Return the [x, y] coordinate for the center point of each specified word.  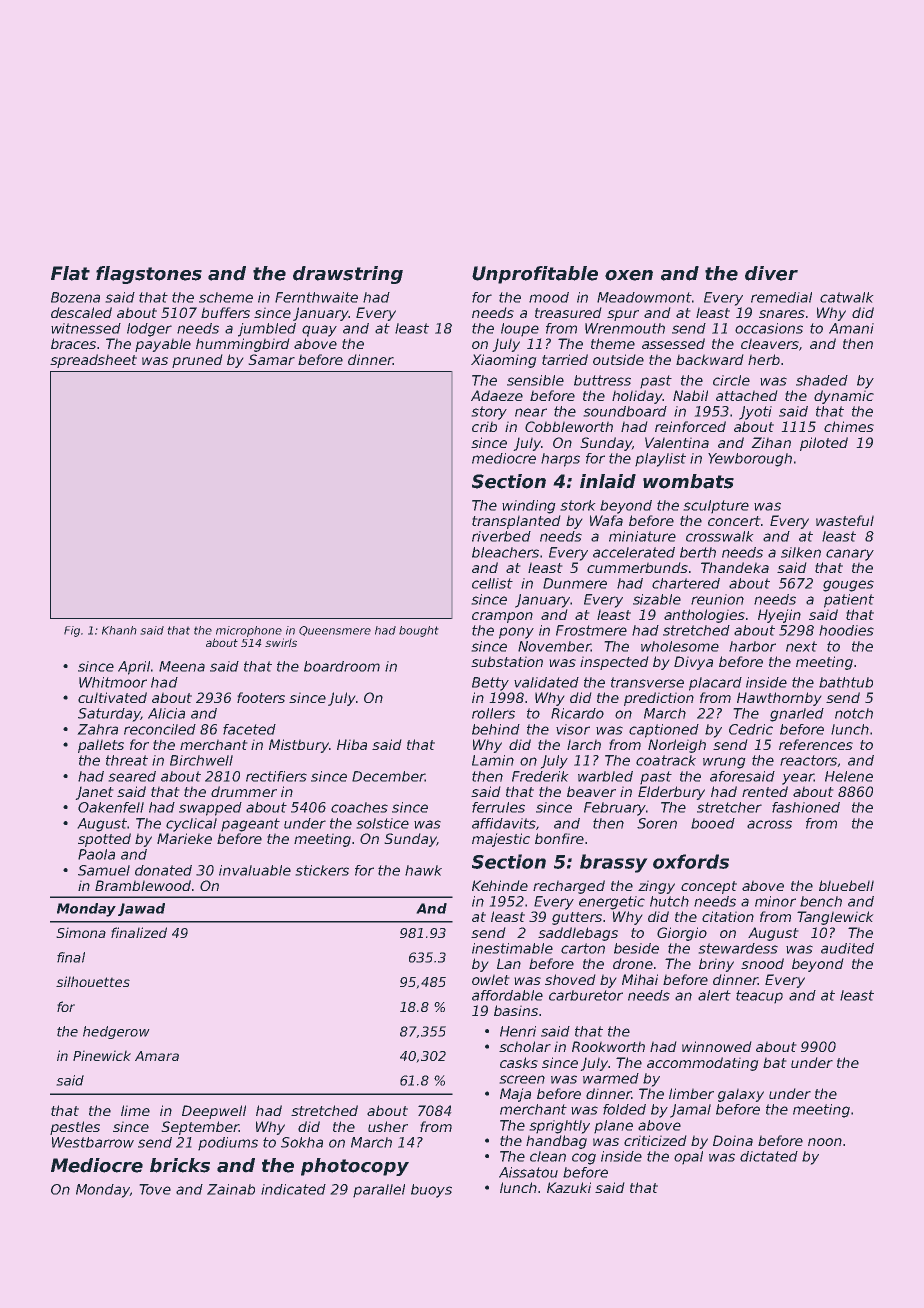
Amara [157, 1056]
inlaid [608, 481]
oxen [629, 275]
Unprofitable [535, 275]
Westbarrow [93, 1142]
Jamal [690, 1111]
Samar [271, 359]
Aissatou [528, 1172]
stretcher [729, 807]
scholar [525, 1046]
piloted [824, 444]
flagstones [149, 275]
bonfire [559, 838]
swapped [210, 809]
